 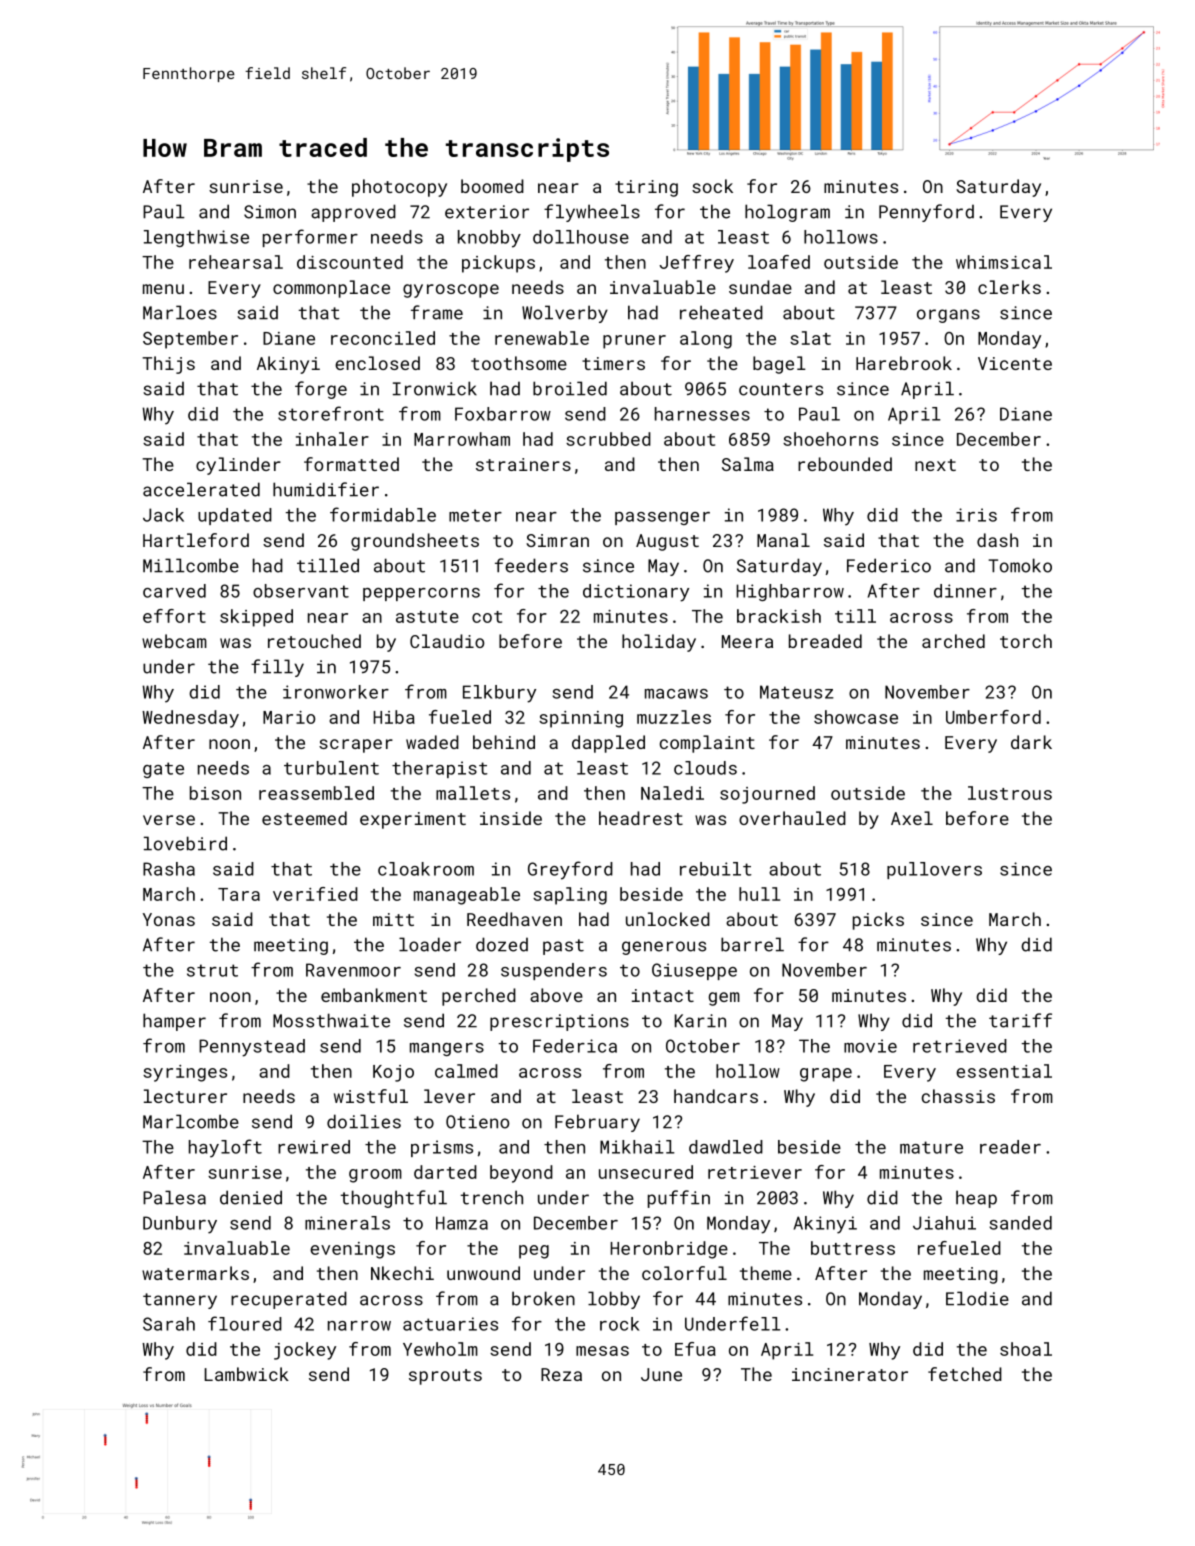 I want to click on hologram, so click(x=787, y=213).
